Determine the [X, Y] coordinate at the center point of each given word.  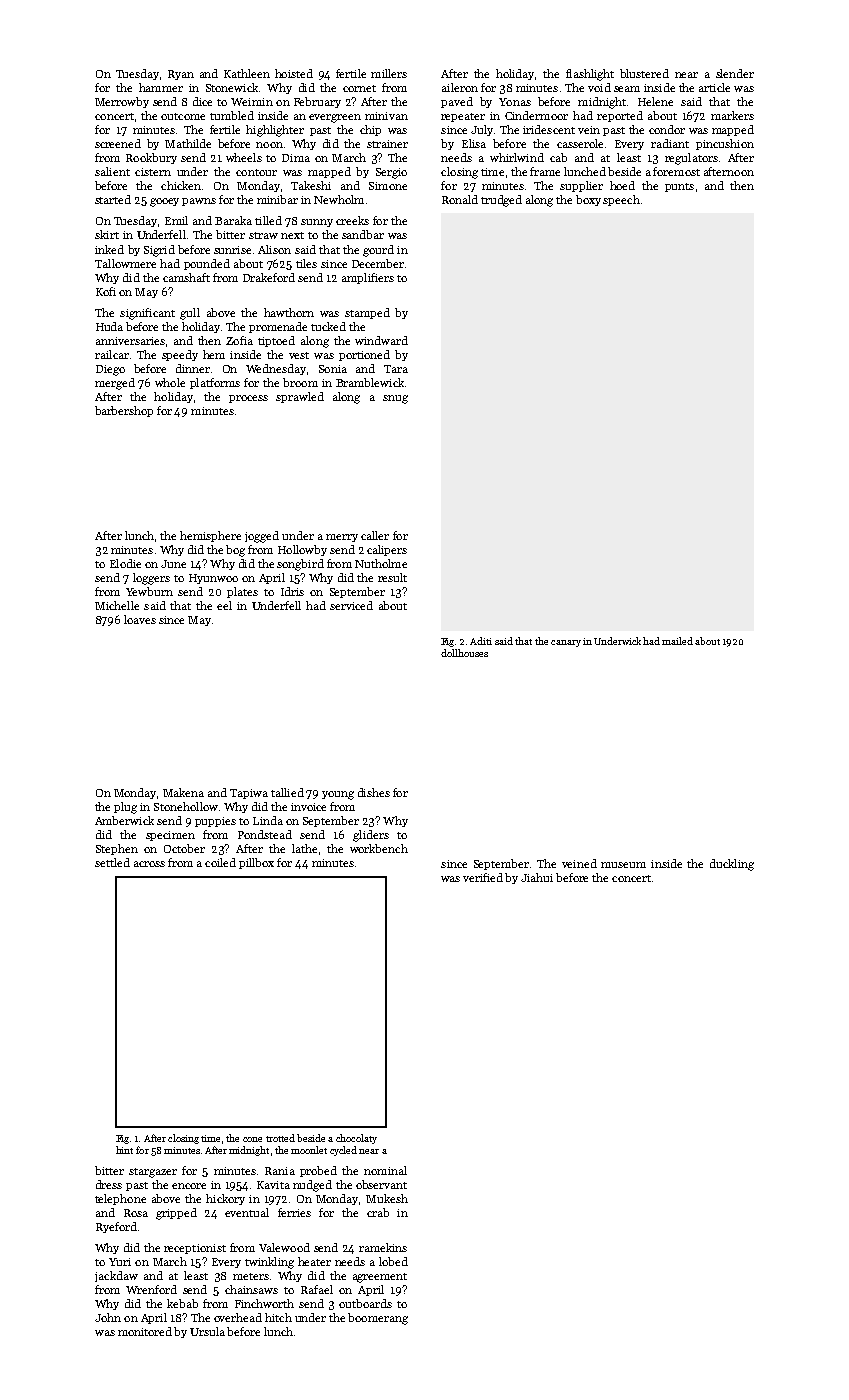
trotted [280, 1138]
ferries [294, 1212]
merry [342, 538]
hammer [161, 87]
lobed [393, 1261]
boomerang [378, 1319]
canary [566, 643]
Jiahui [537, 877]
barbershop [124, 411]
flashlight [590, 75]
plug [125, 808]
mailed [677, 641]
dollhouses [464, 653]
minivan [386, 116]
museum [623, 865]
